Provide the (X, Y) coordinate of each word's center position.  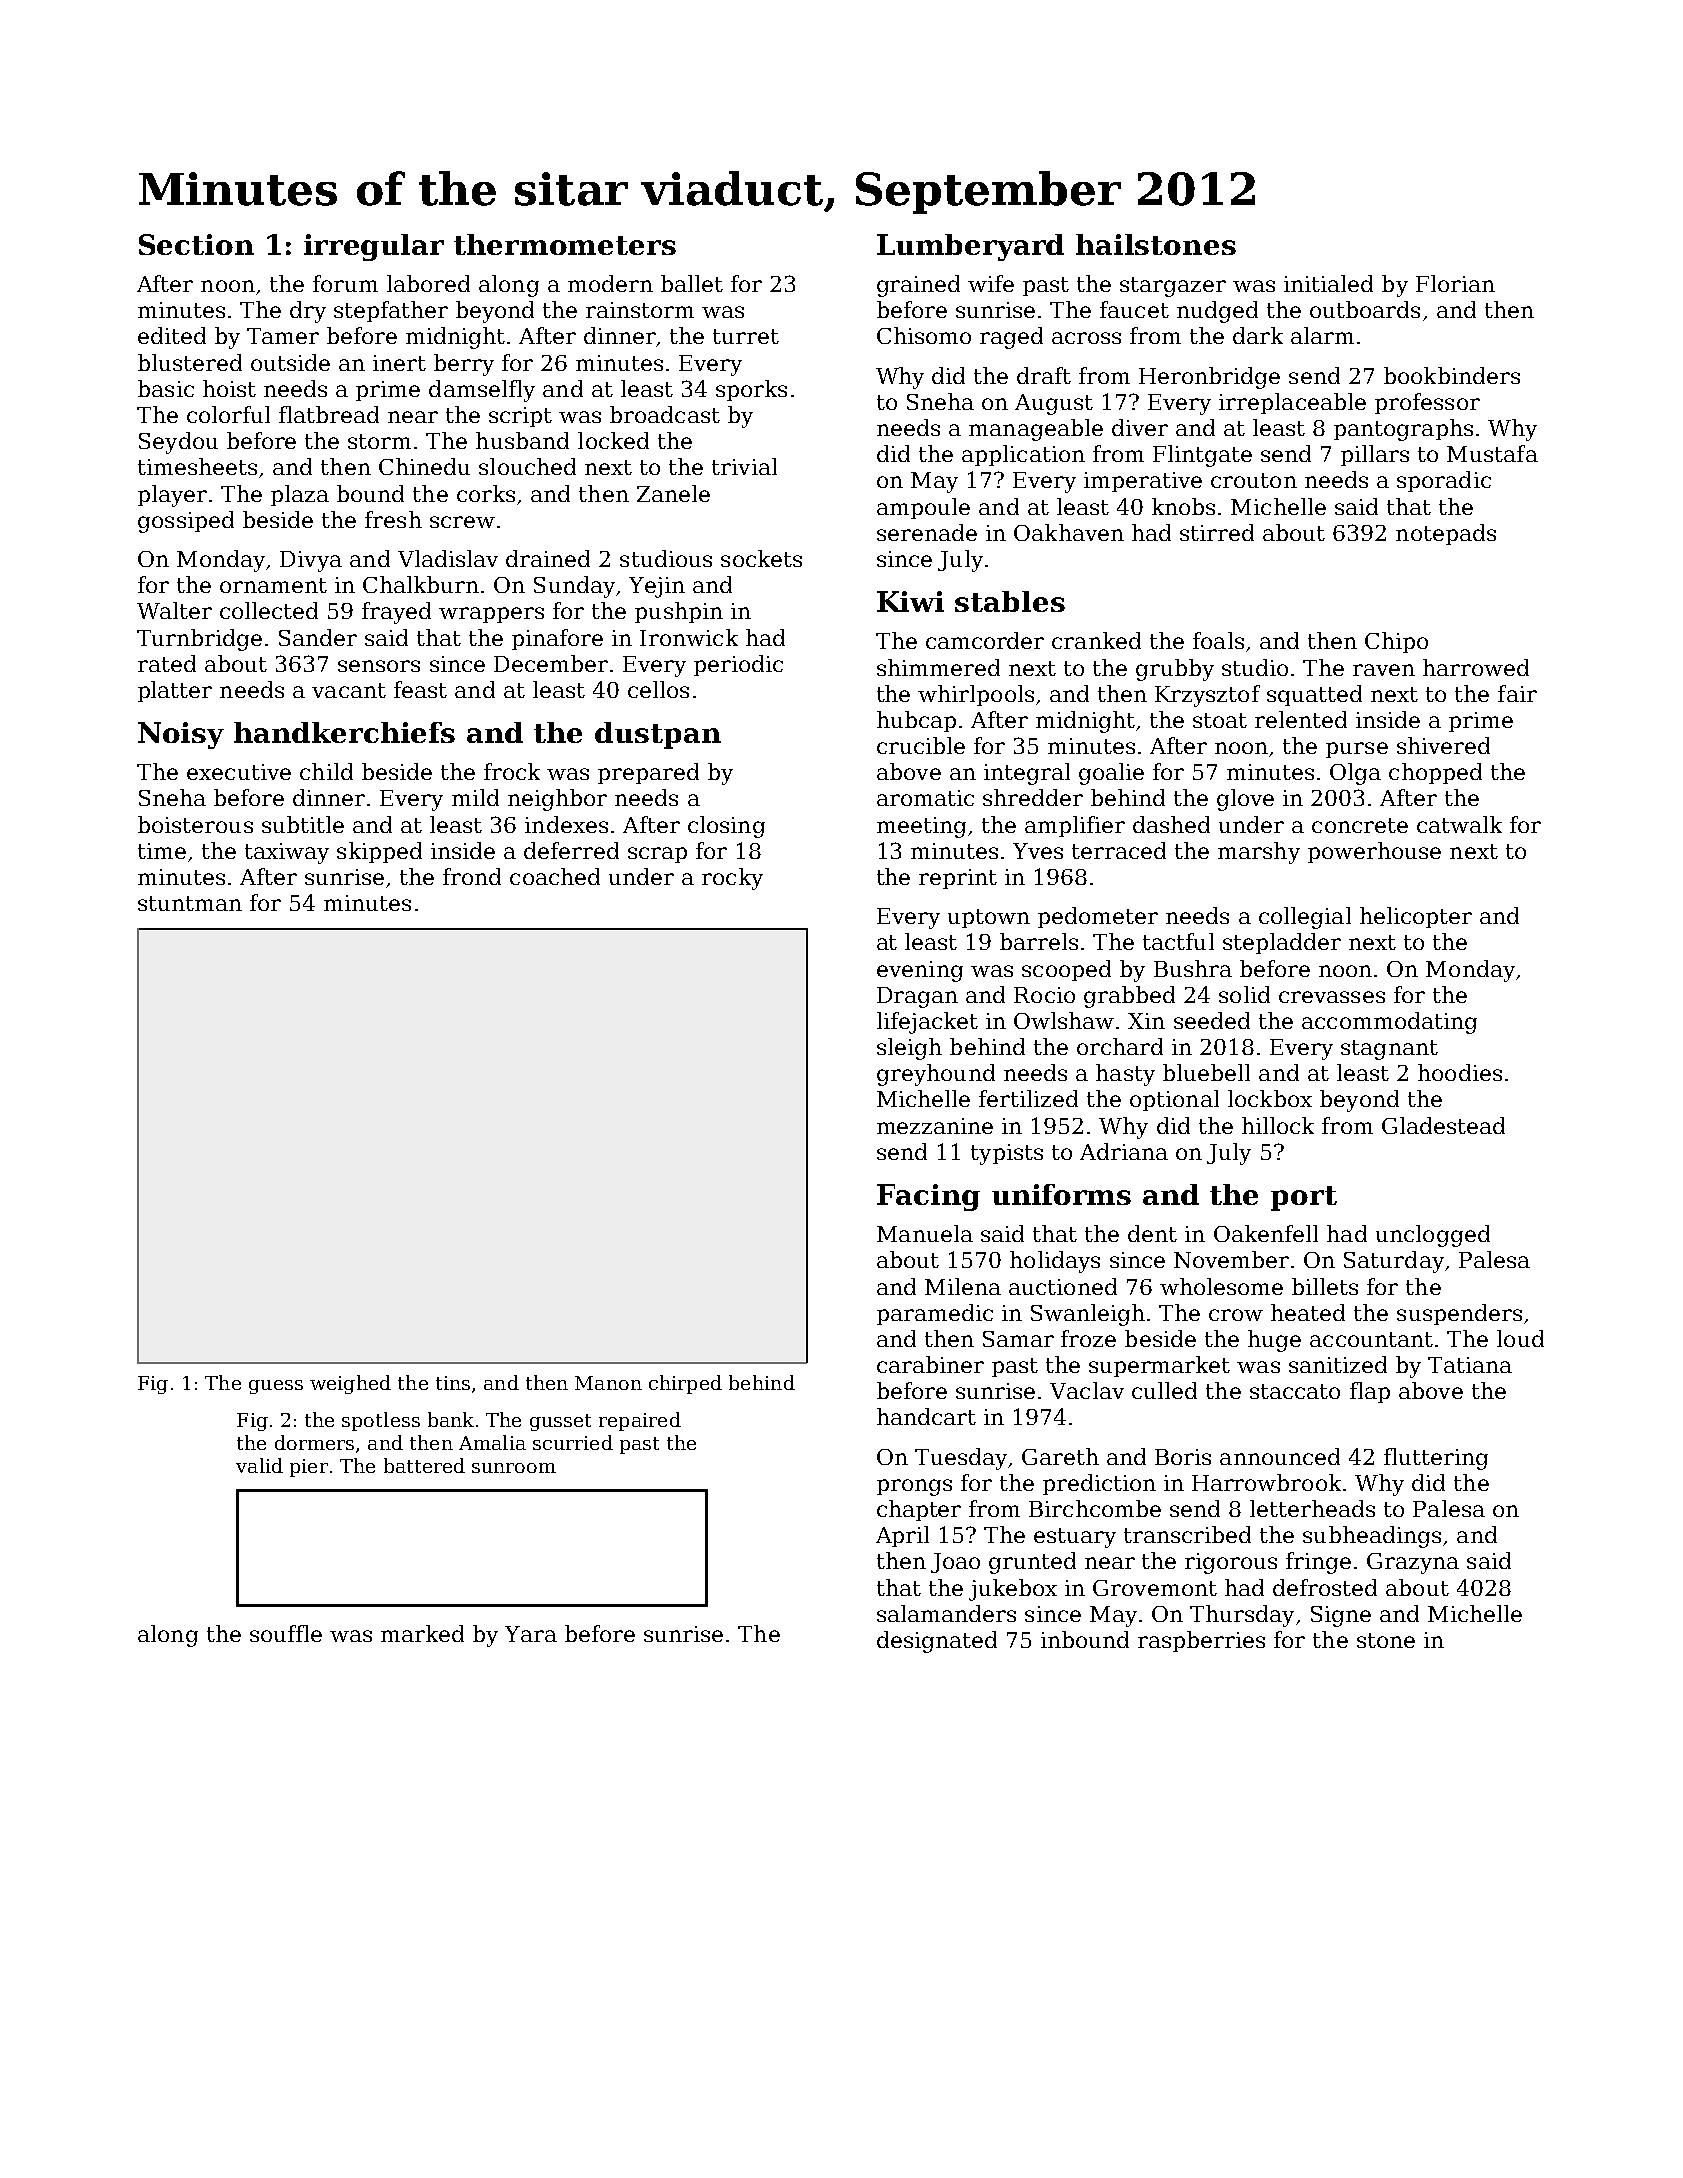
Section (196, 244)
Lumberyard (970, 247)
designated (937, 1642)
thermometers (565, 244)
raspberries (1201, 1641)
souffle (286, 1633)
